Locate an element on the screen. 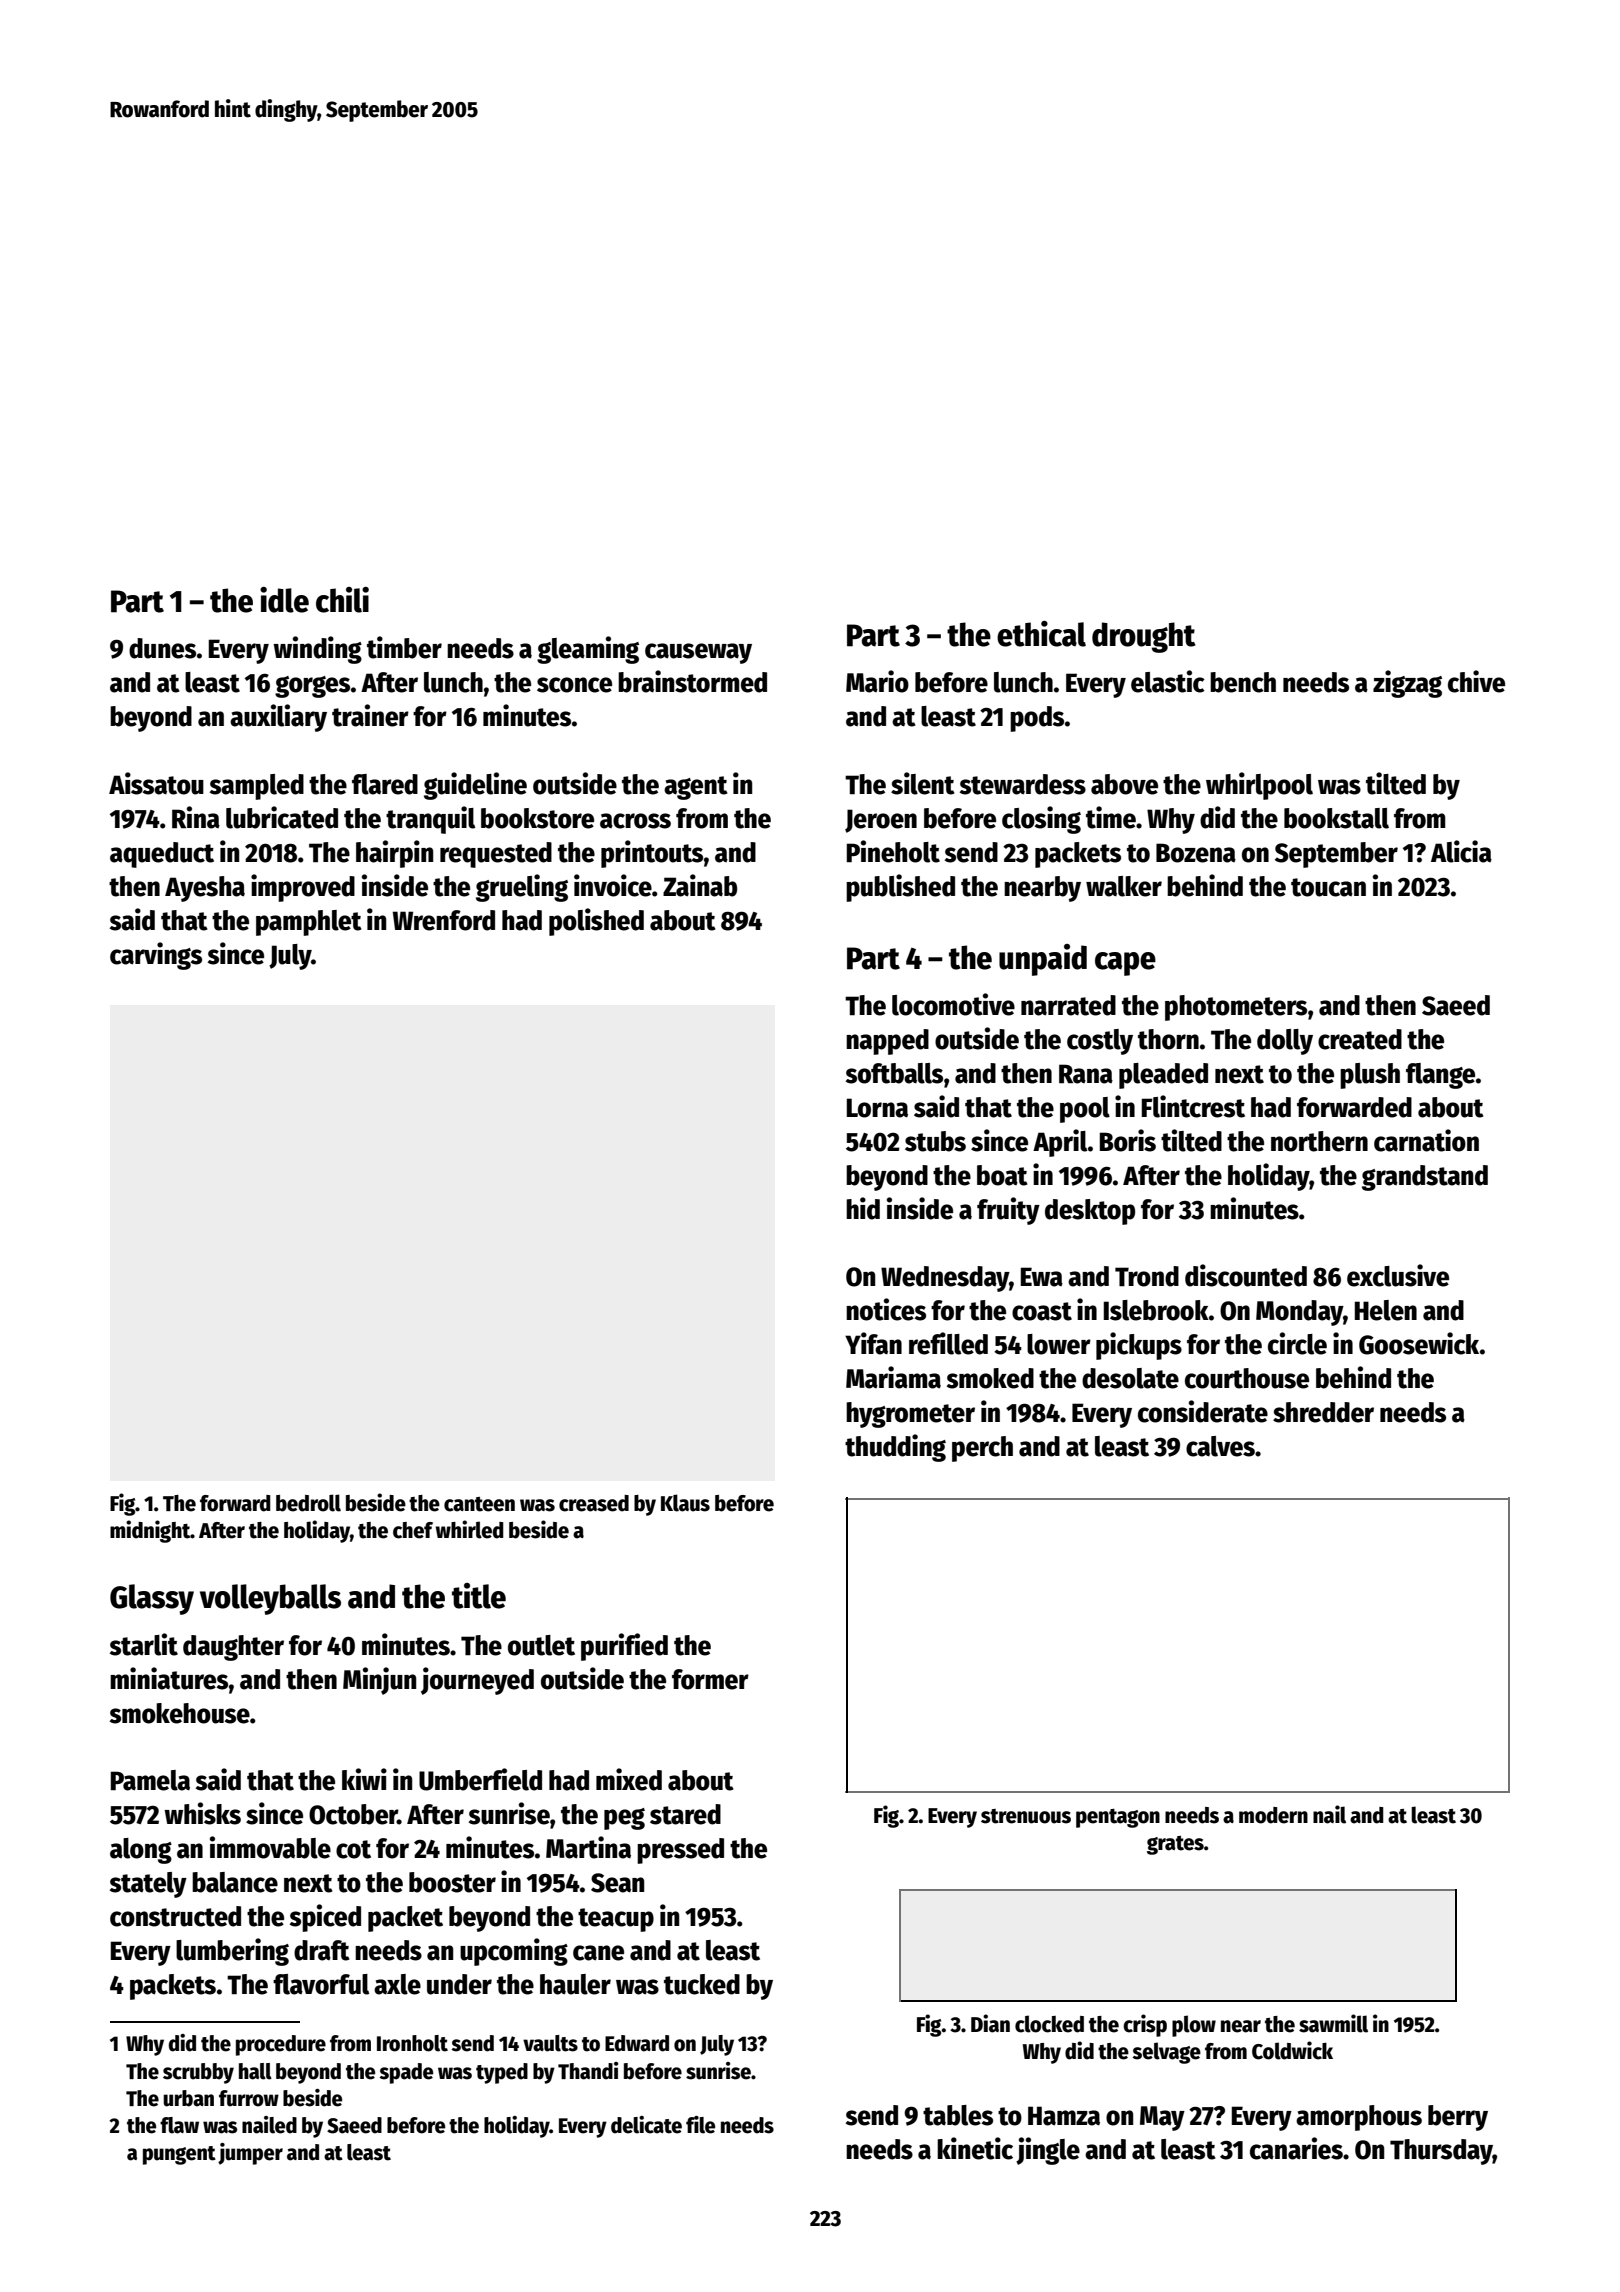 The image size is (1620, 2292). Goosewick is located at coordinates (1419, 1343).
